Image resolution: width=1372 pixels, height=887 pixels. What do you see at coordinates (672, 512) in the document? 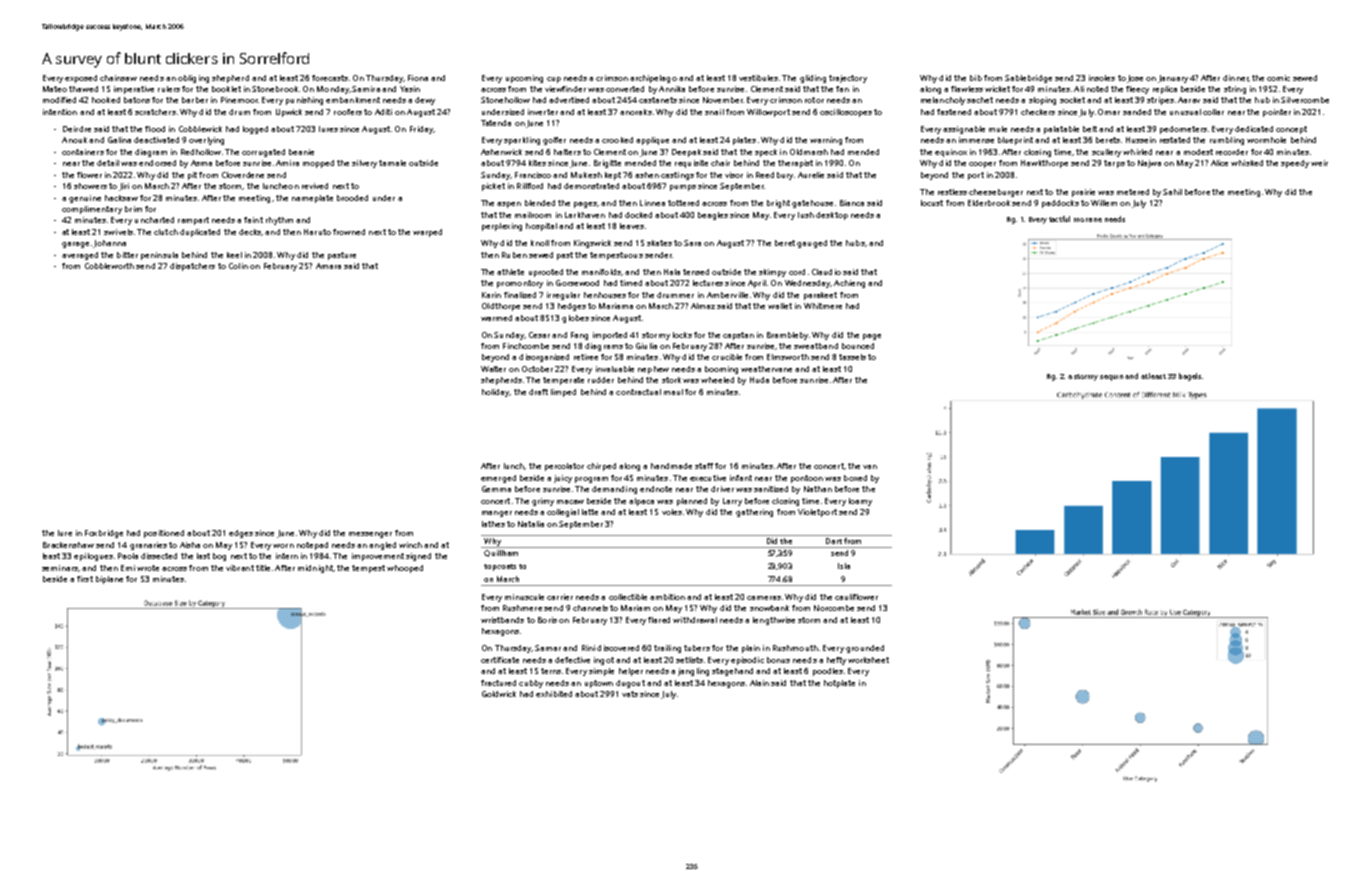
I see `voles` at bounding box center [672, 512].
